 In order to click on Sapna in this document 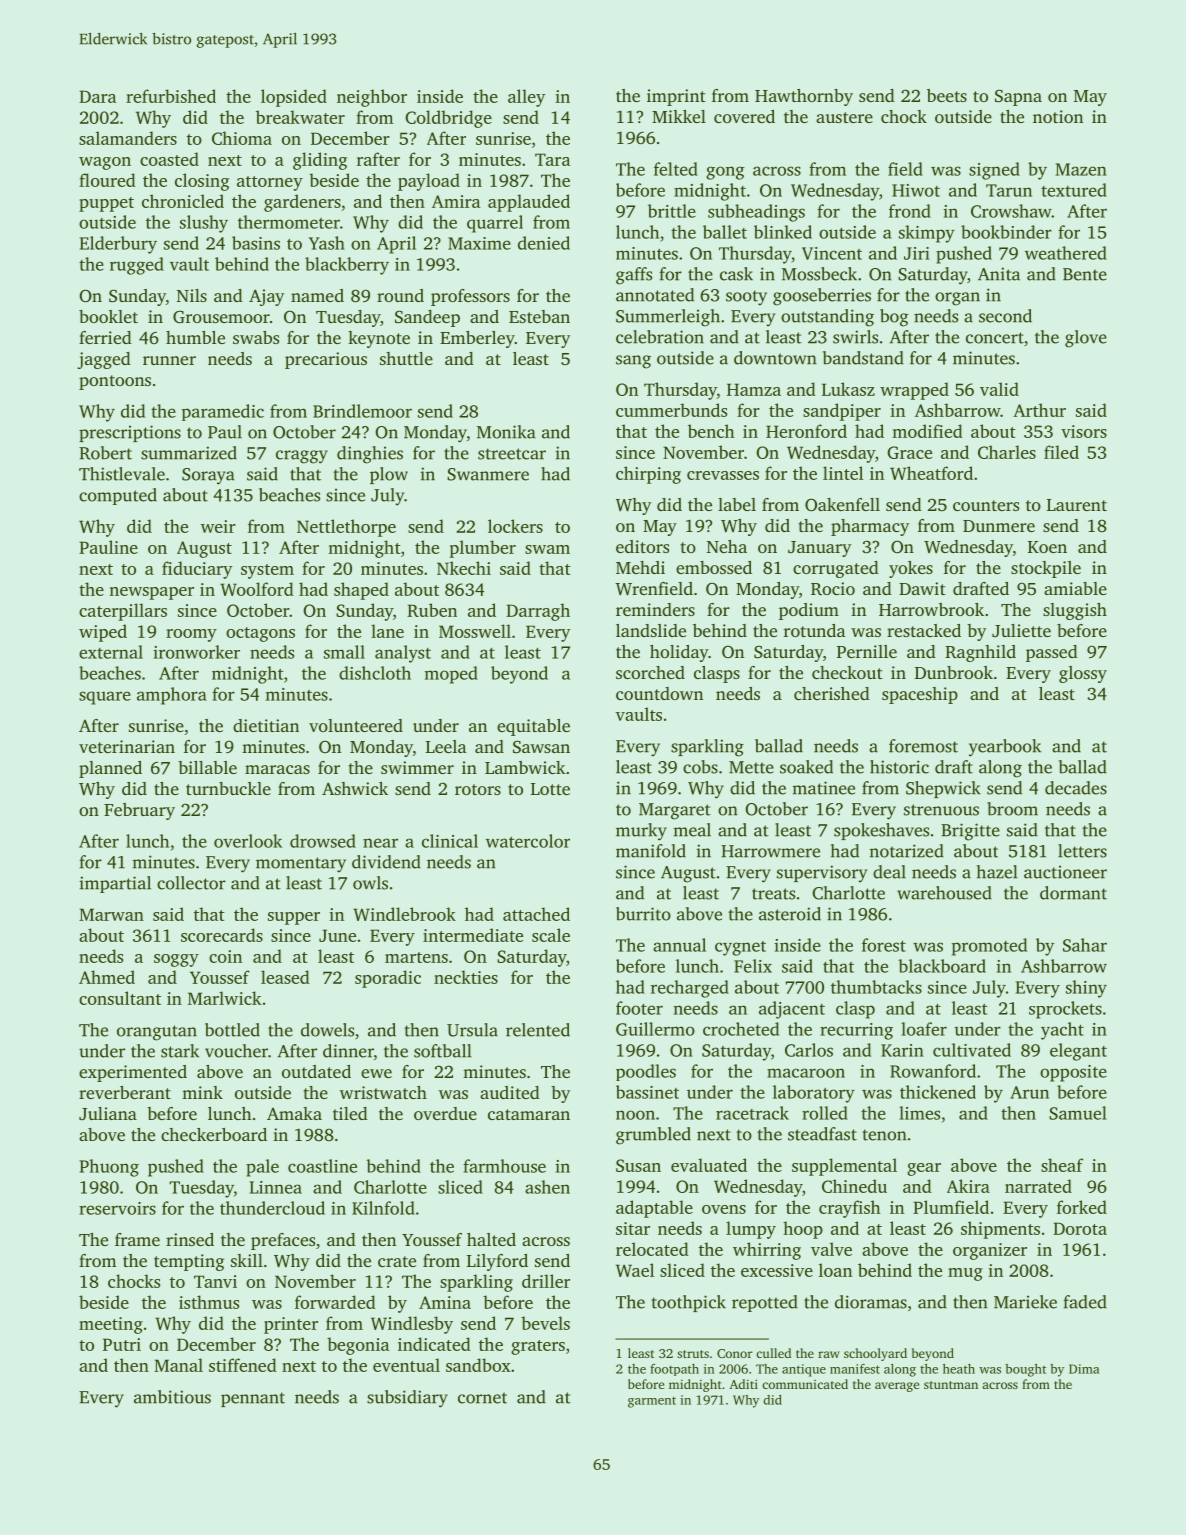, I will do `click(1018, 97)`.
